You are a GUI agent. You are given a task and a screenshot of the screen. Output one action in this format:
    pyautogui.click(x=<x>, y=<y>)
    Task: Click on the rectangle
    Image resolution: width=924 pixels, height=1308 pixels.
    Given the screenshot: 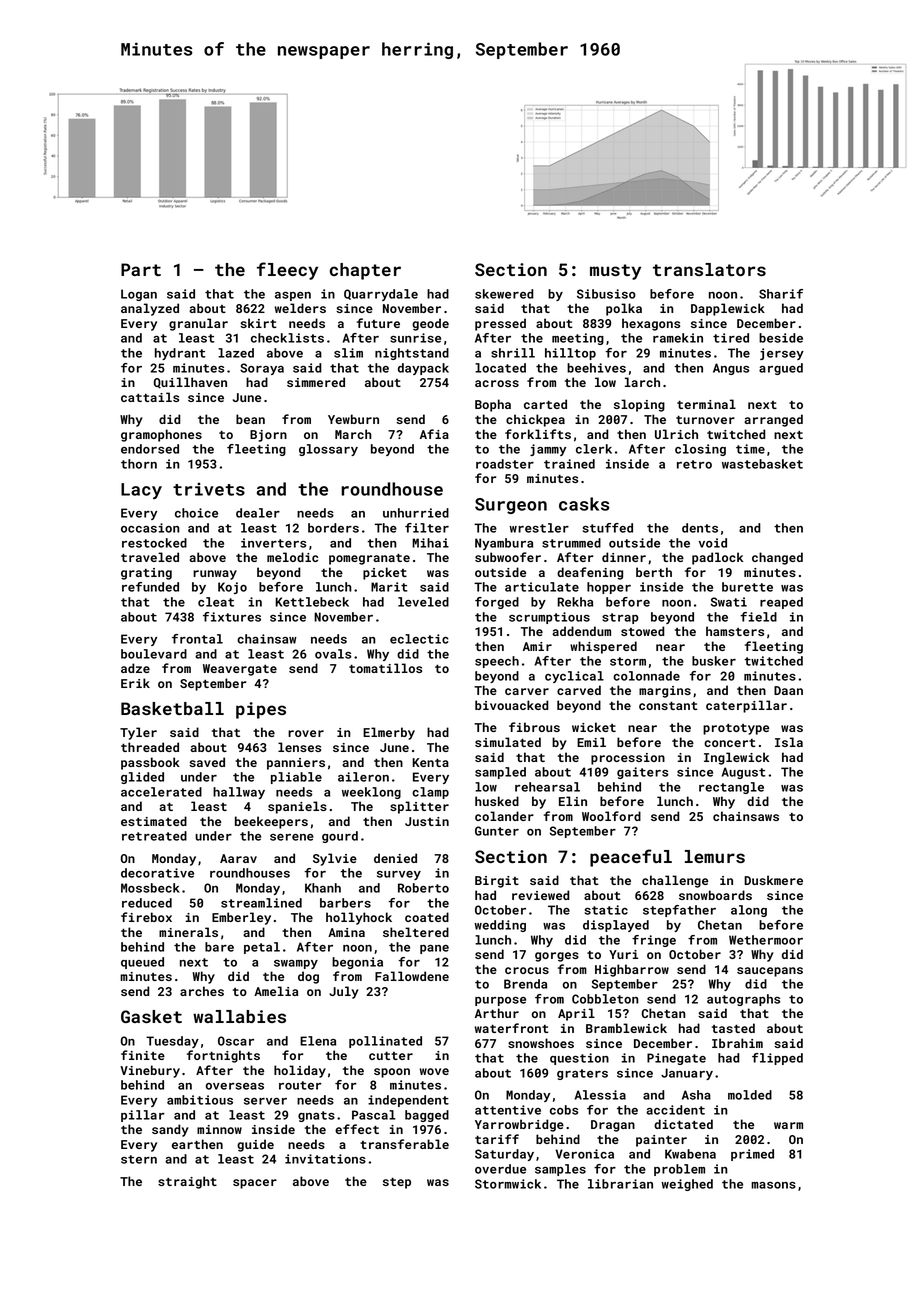 What is the action you would take?
    pyautogui.click(x=731, y=788)
